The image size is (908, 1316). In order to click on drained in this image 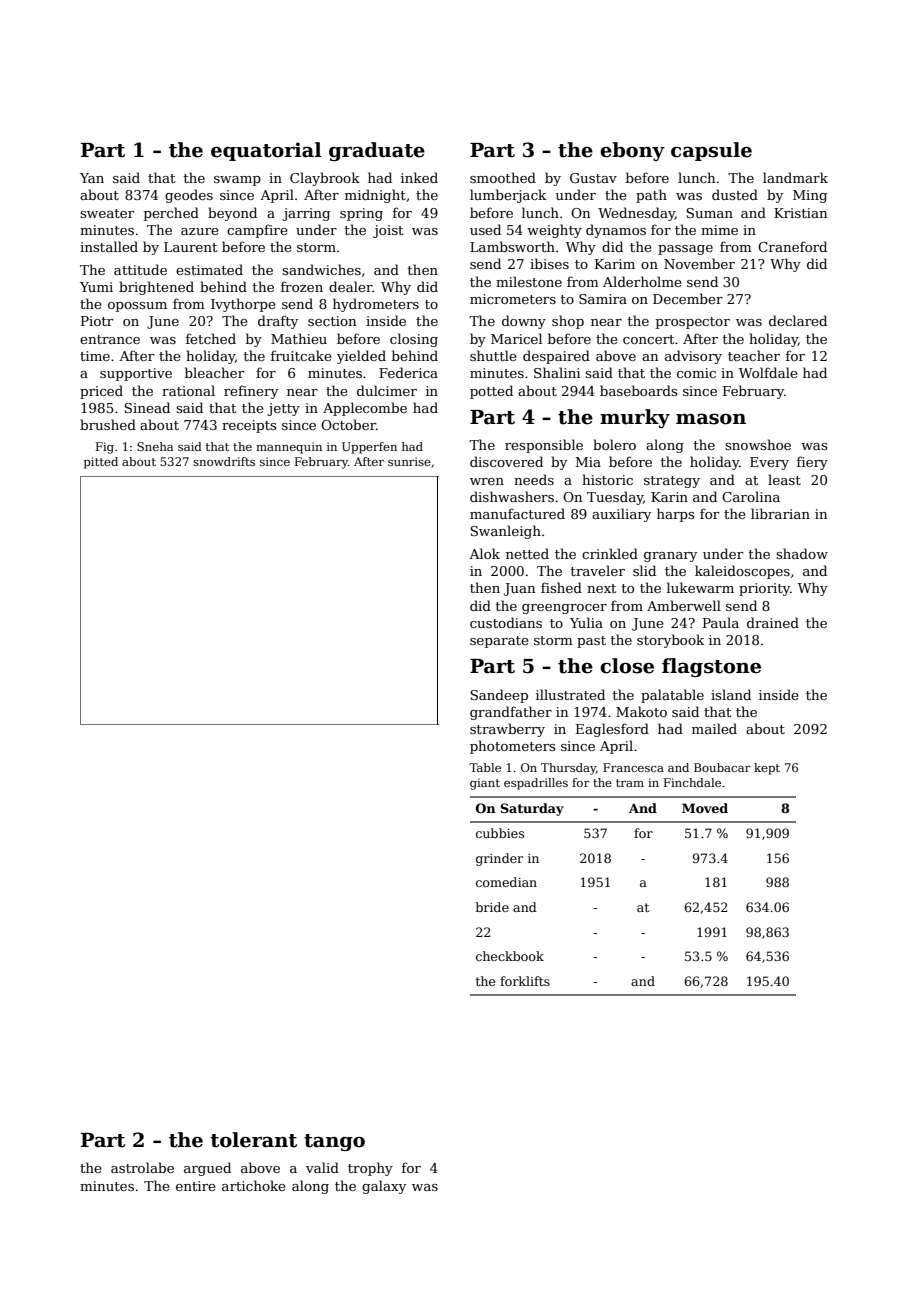, I will do `click(773, 622)`.
